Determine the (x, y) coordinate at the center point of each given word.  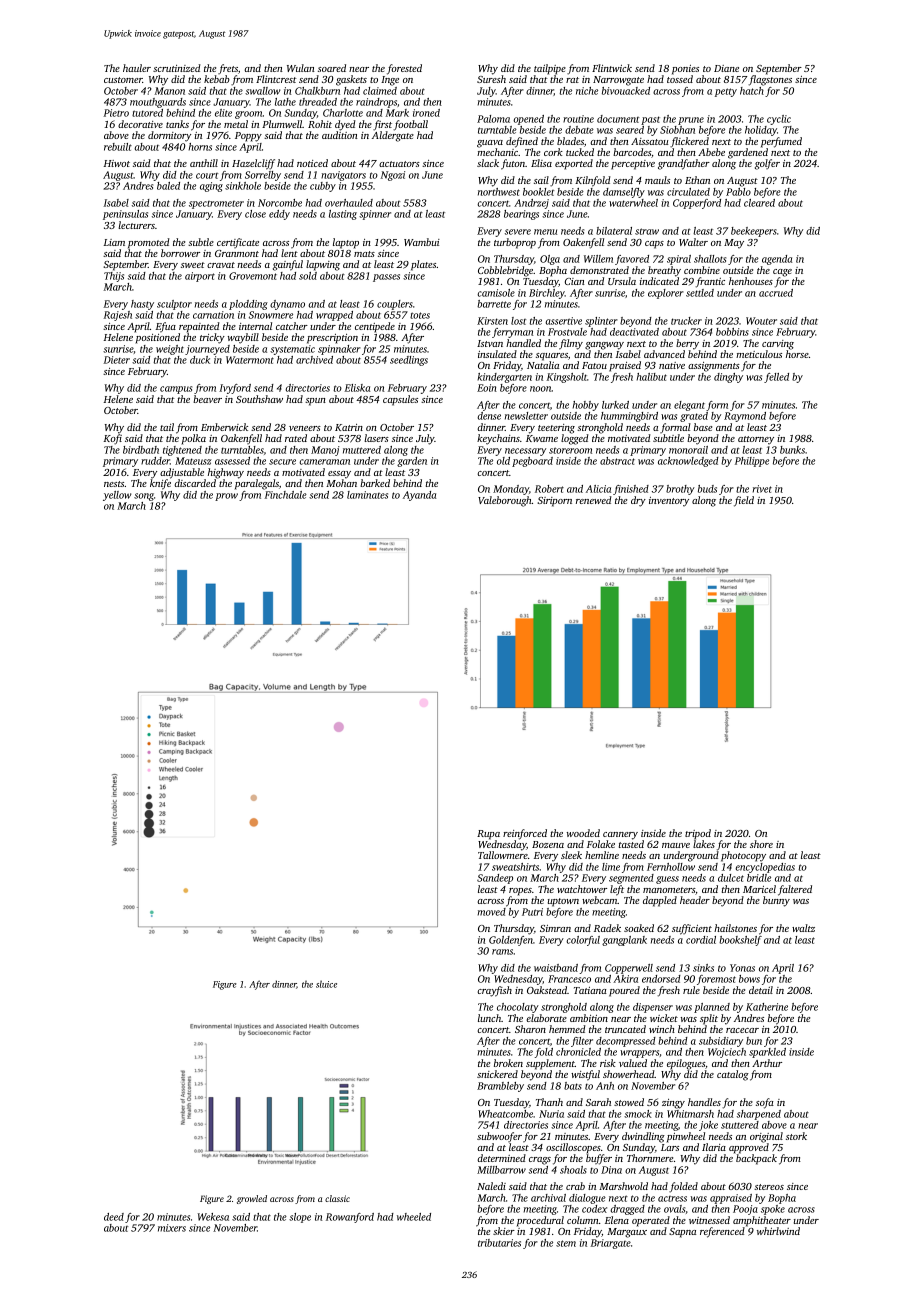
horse (797, 354)
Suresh (491, 79)
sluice (326, 984)
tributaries (499, 1243)
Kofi (112, 439)
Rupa (488, 835)
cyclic (779, 120)
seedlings (409, 361)
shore (761, 844)
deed (114, 1217)
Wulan (301, 68)
